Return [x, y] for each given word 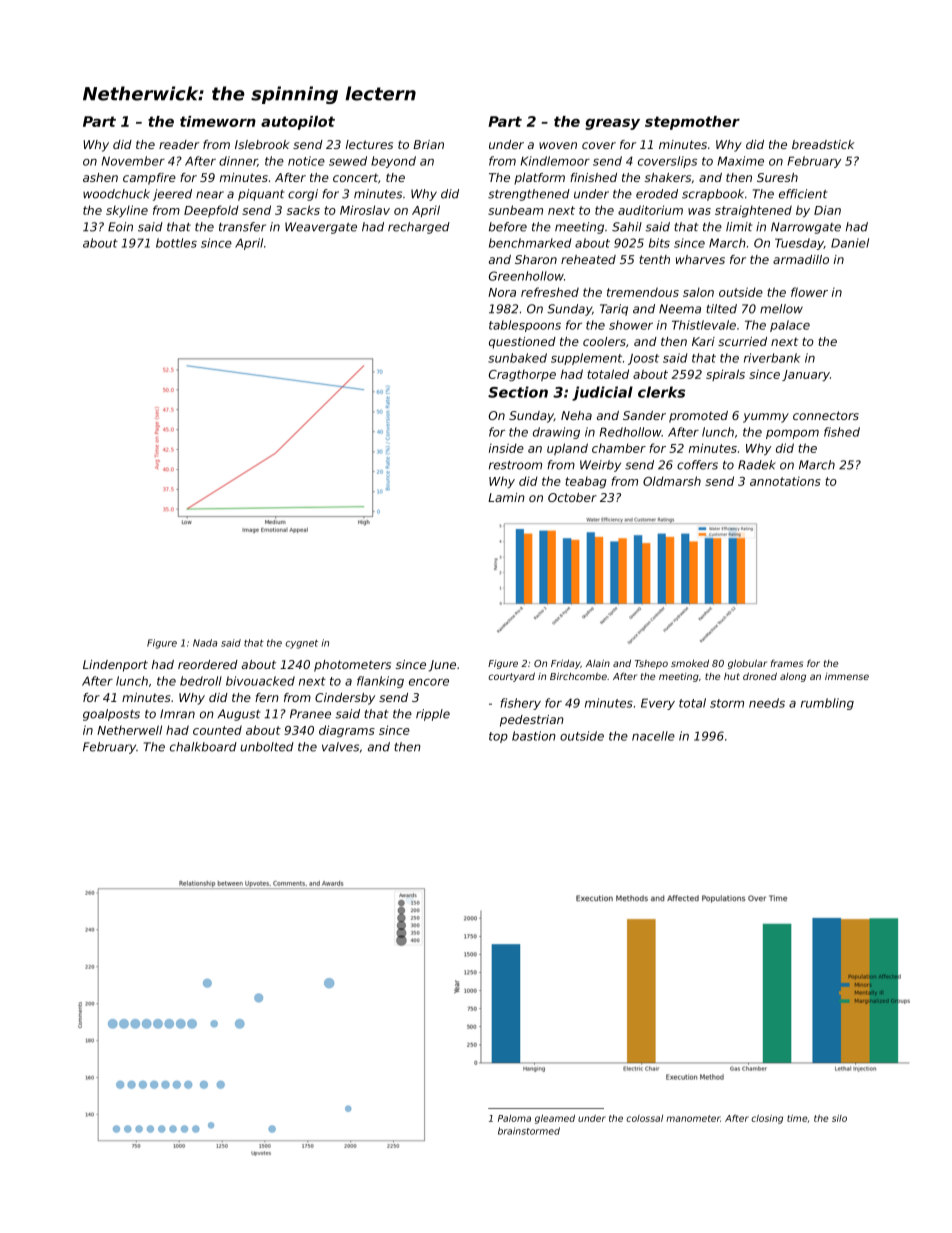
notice [306, 161]
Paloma [514, 1118]
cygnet [301, 644]
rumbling [827, 704]
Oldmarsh [672, 481]
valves [340, 747]
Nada [205, 643]
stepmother [692, 123]
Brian [428, 144]
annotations [785, 481]
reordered [208, 664]
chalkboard [203, 747]
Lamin [506, 497]
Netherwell [129, 730]
